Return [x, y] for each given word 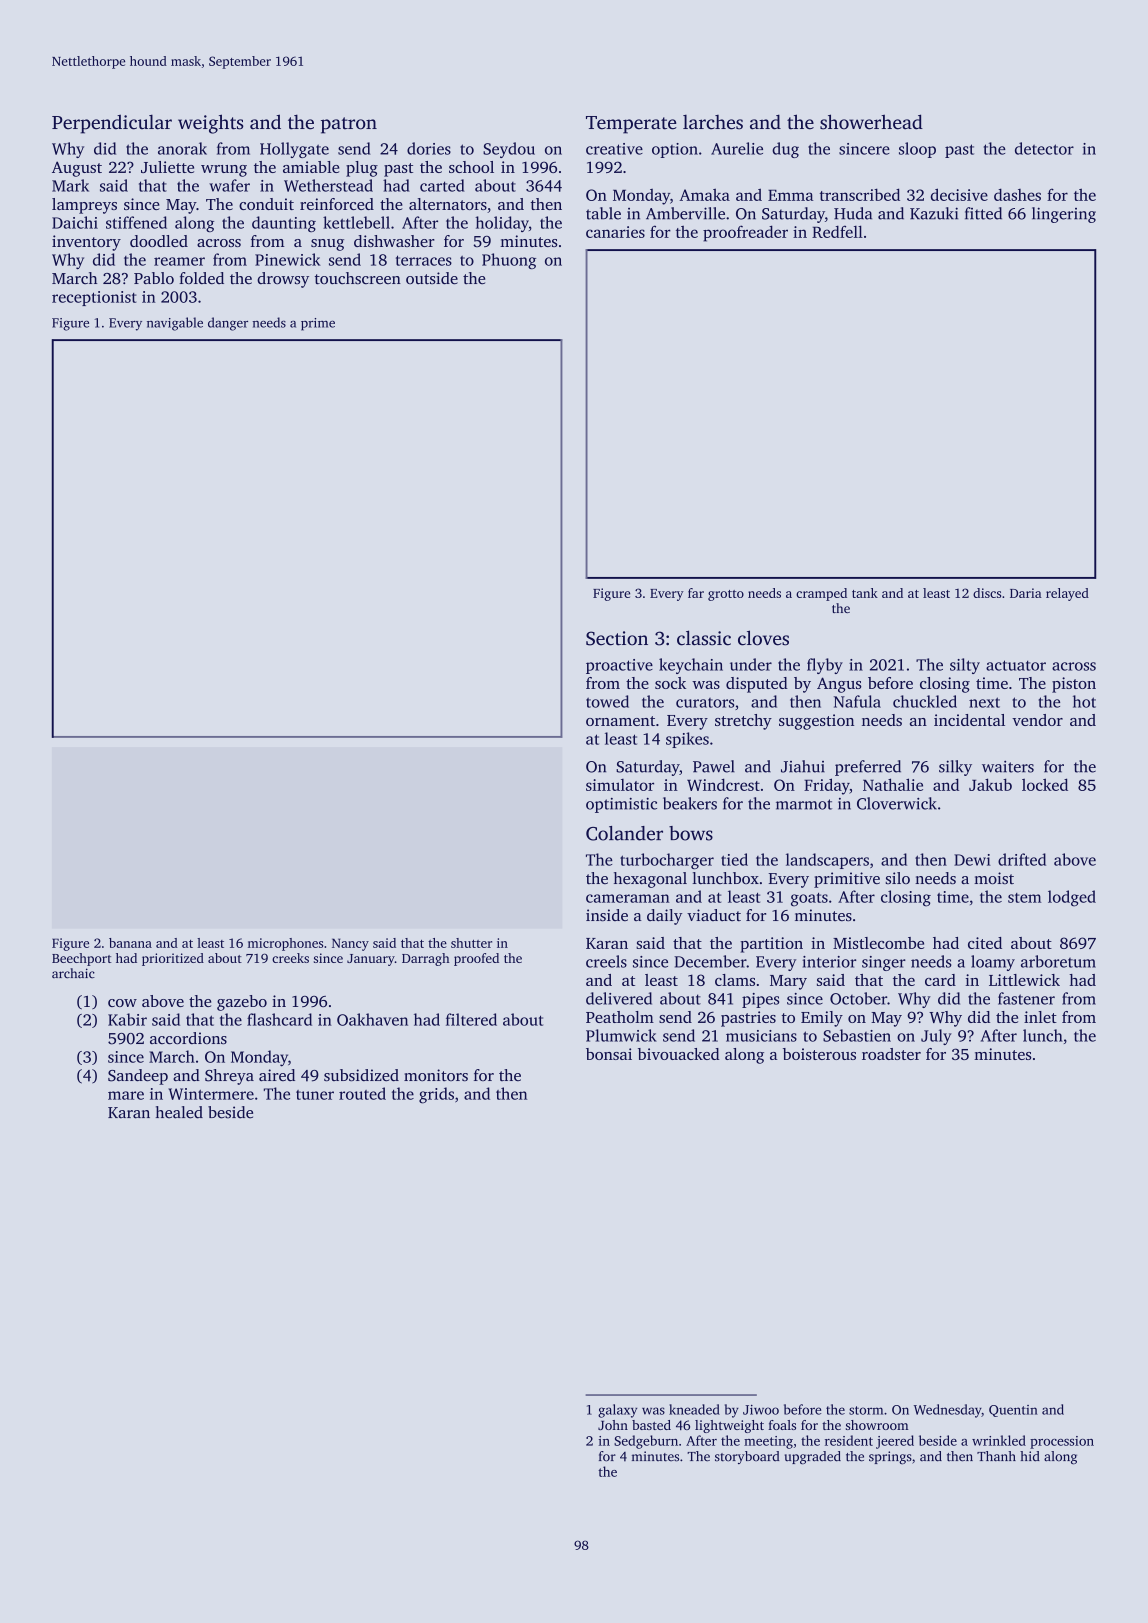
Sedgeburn [646, 1442]
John [613, 1425]
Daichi [75, 222]
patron [349, 125]
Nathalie [893, 784]
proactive [619, 666]
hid [1030, 1456]
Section [617, 638]
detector [1044, 148]
